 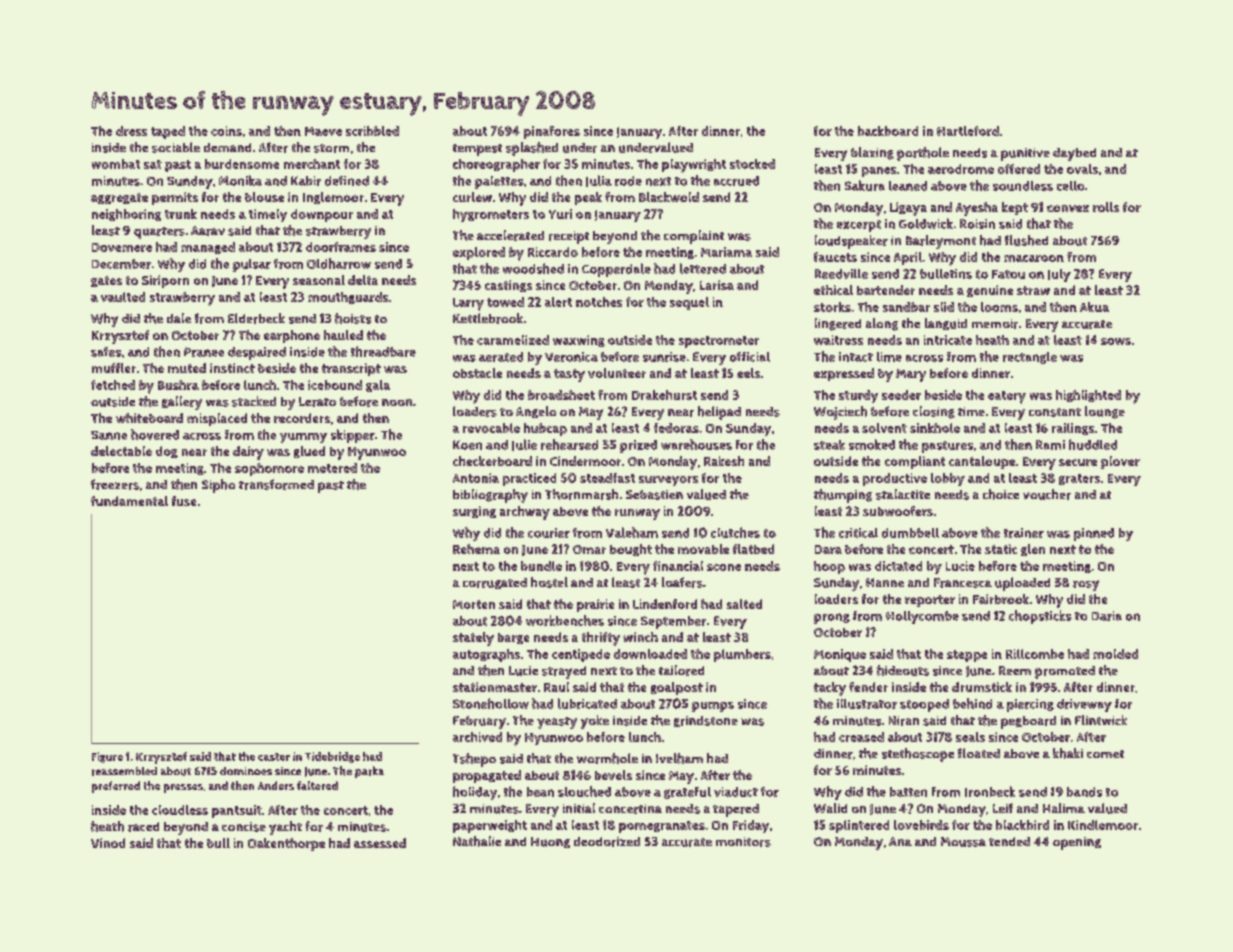 What do you see at coordinates (477, 841) in the screenshot?
I see `Nathalie` at bounding box center [477, 841].
